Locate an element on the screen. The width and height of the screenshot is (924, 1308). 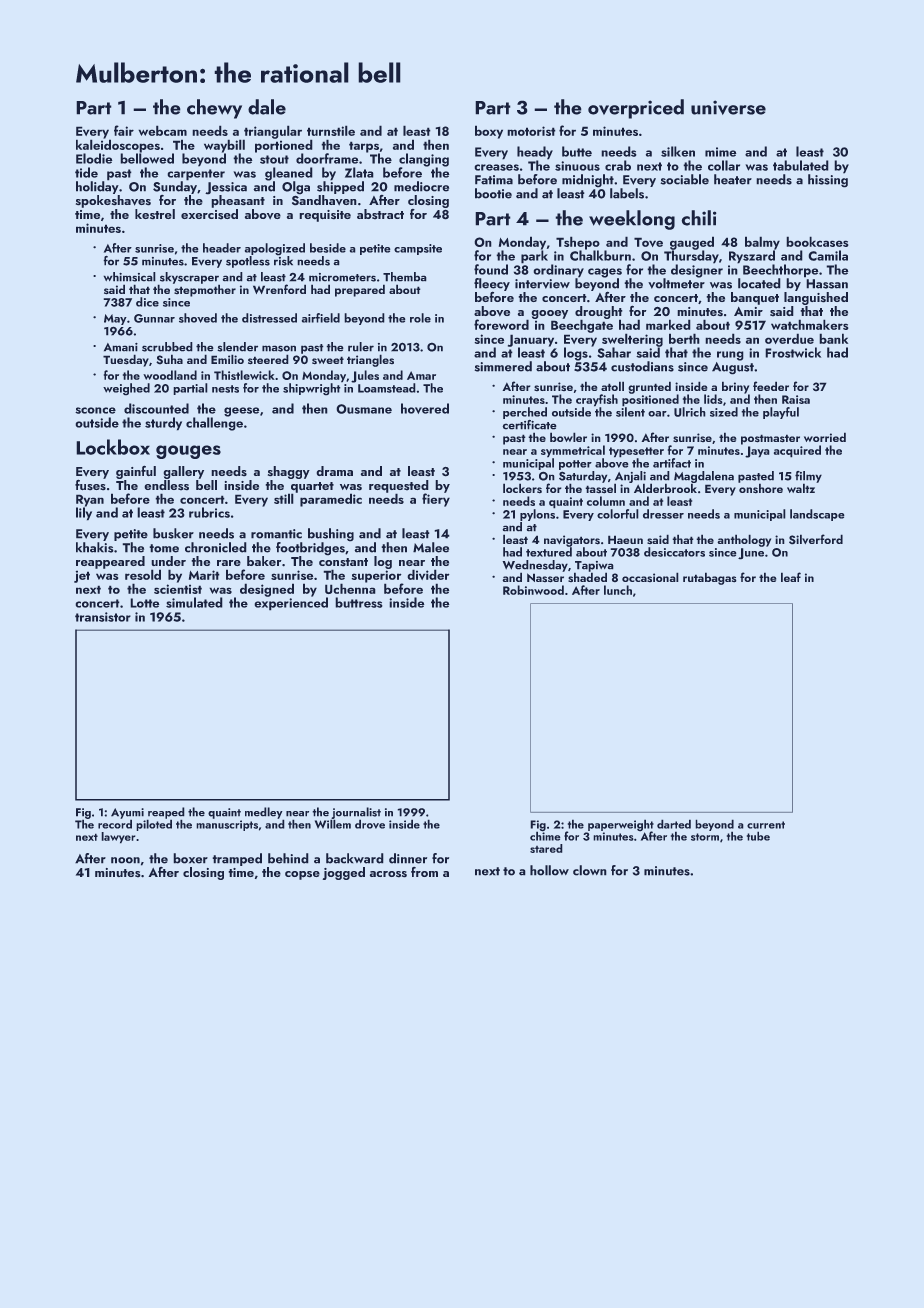
overpriced is located at coordinates (636, 109).
